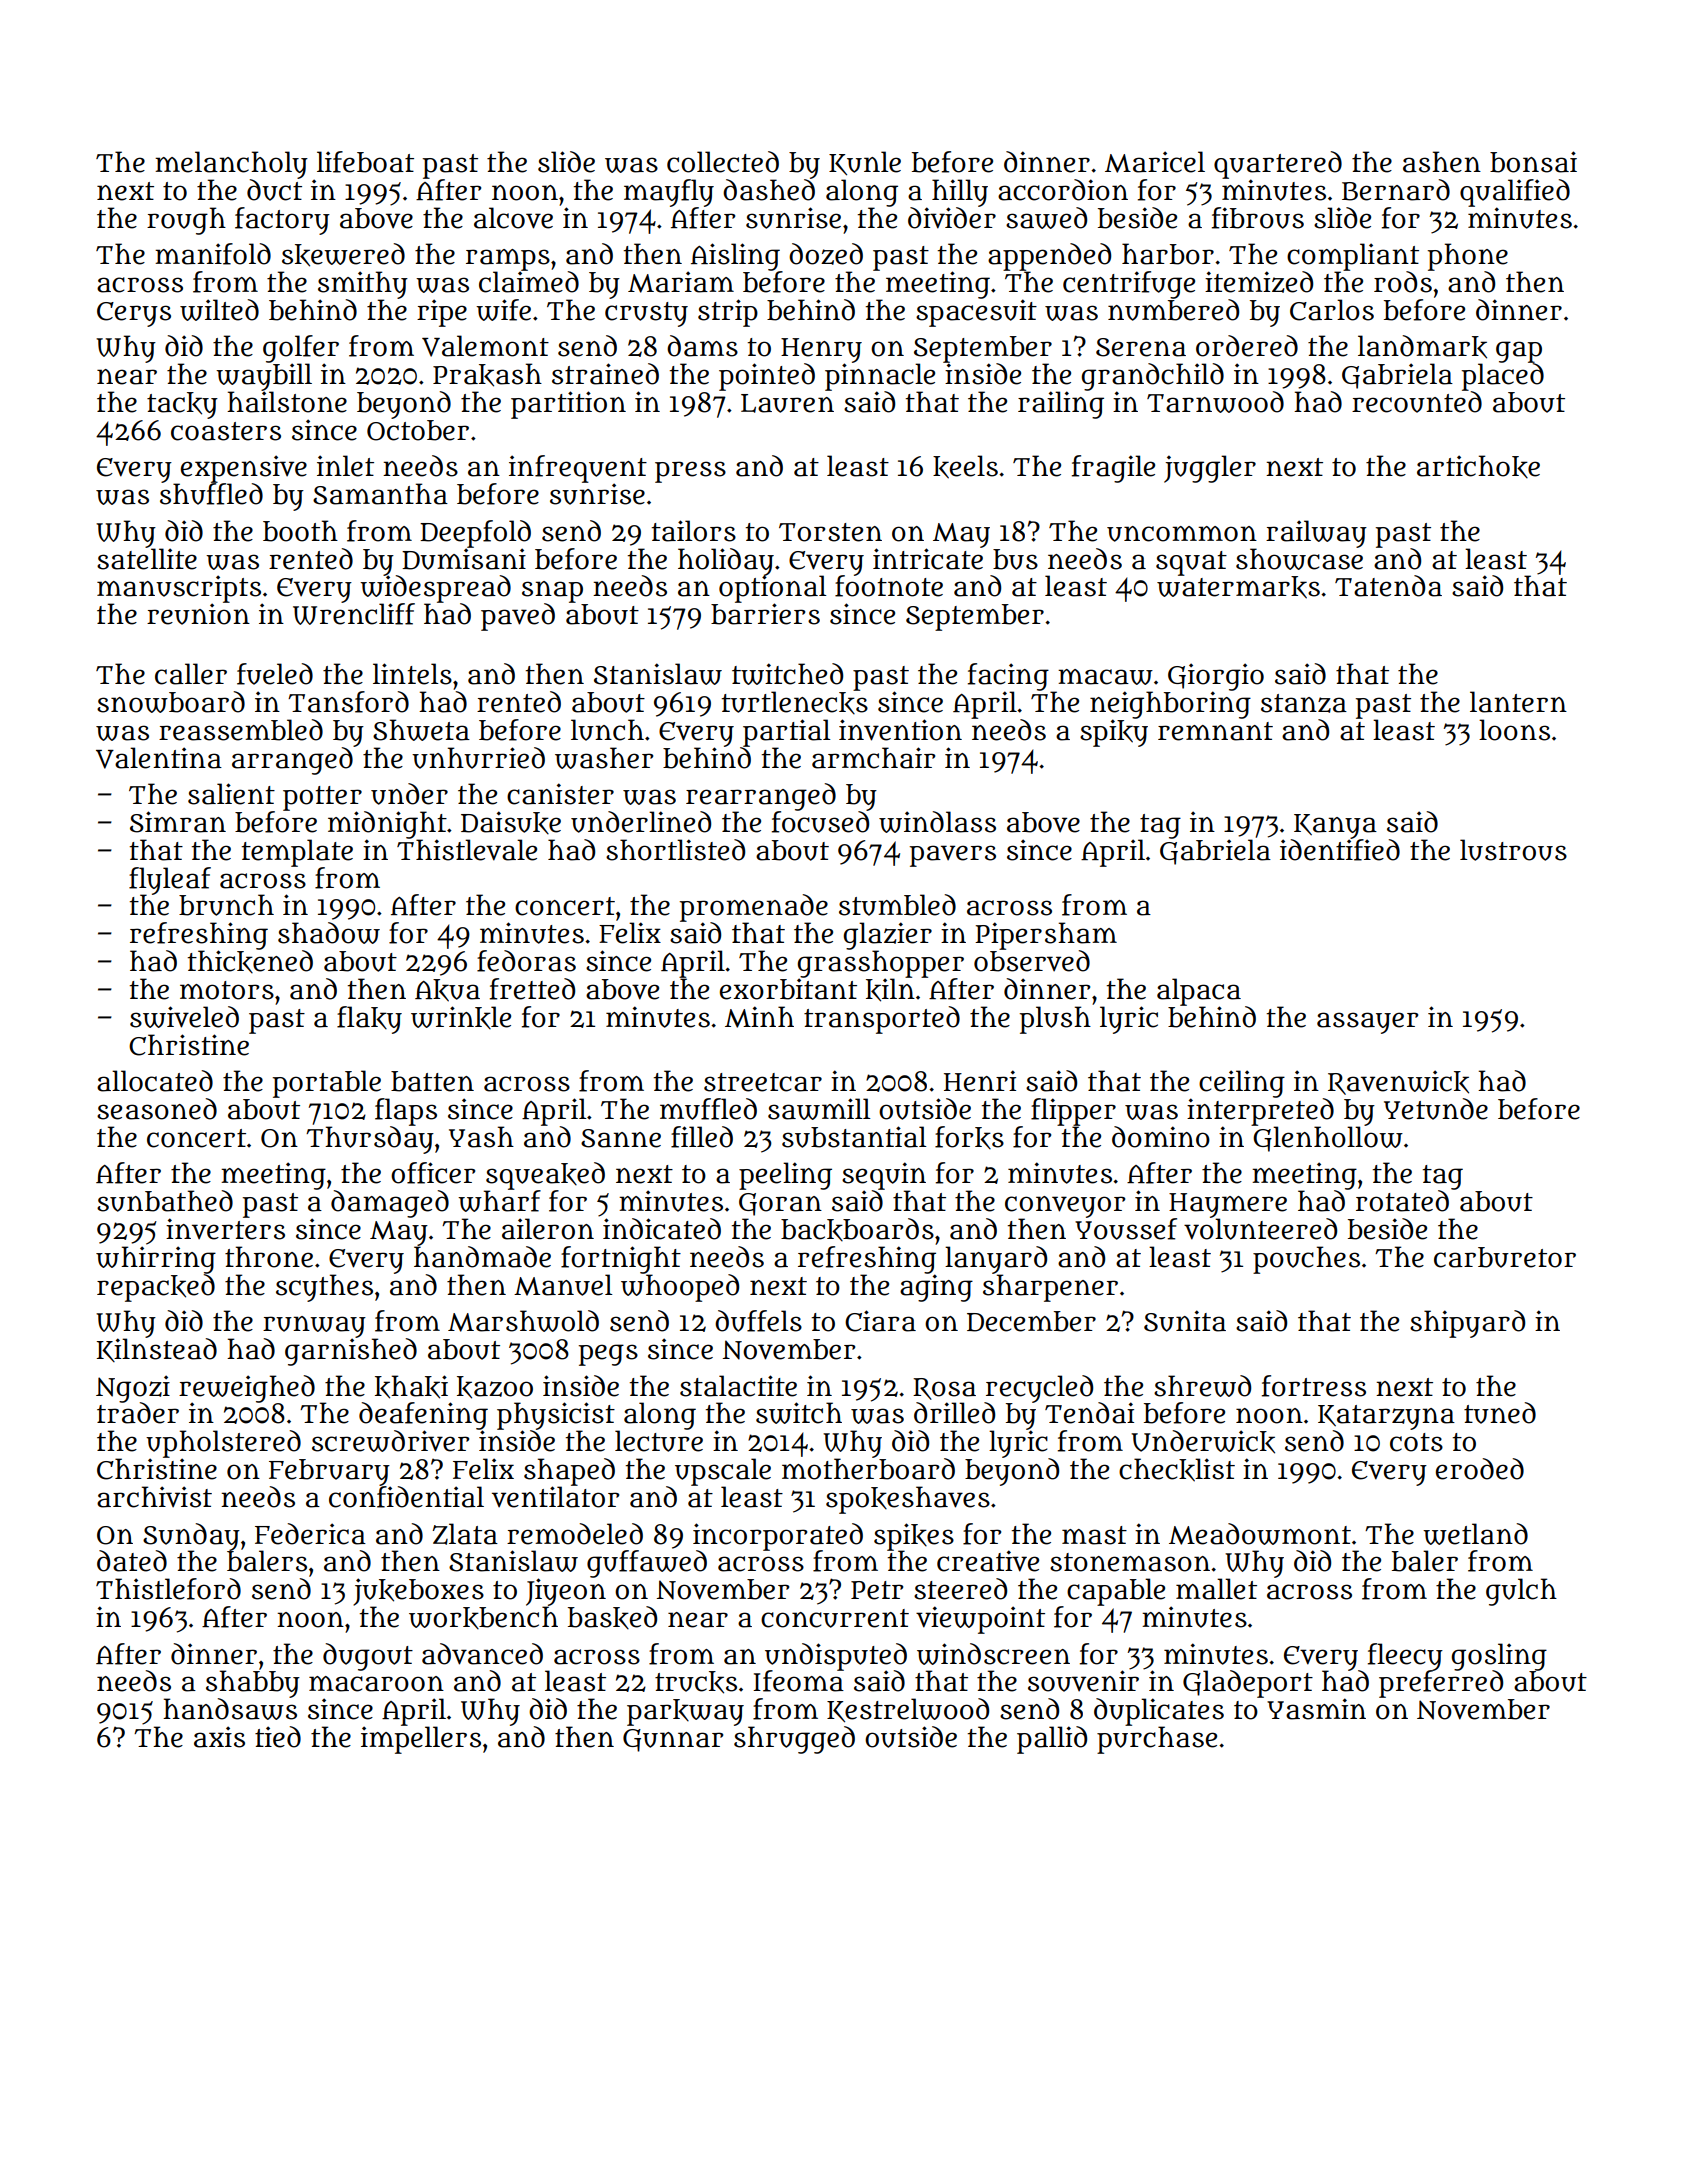  Describe the element at coordinates (1442, 162) in the document. I see `ashen` at that location.
